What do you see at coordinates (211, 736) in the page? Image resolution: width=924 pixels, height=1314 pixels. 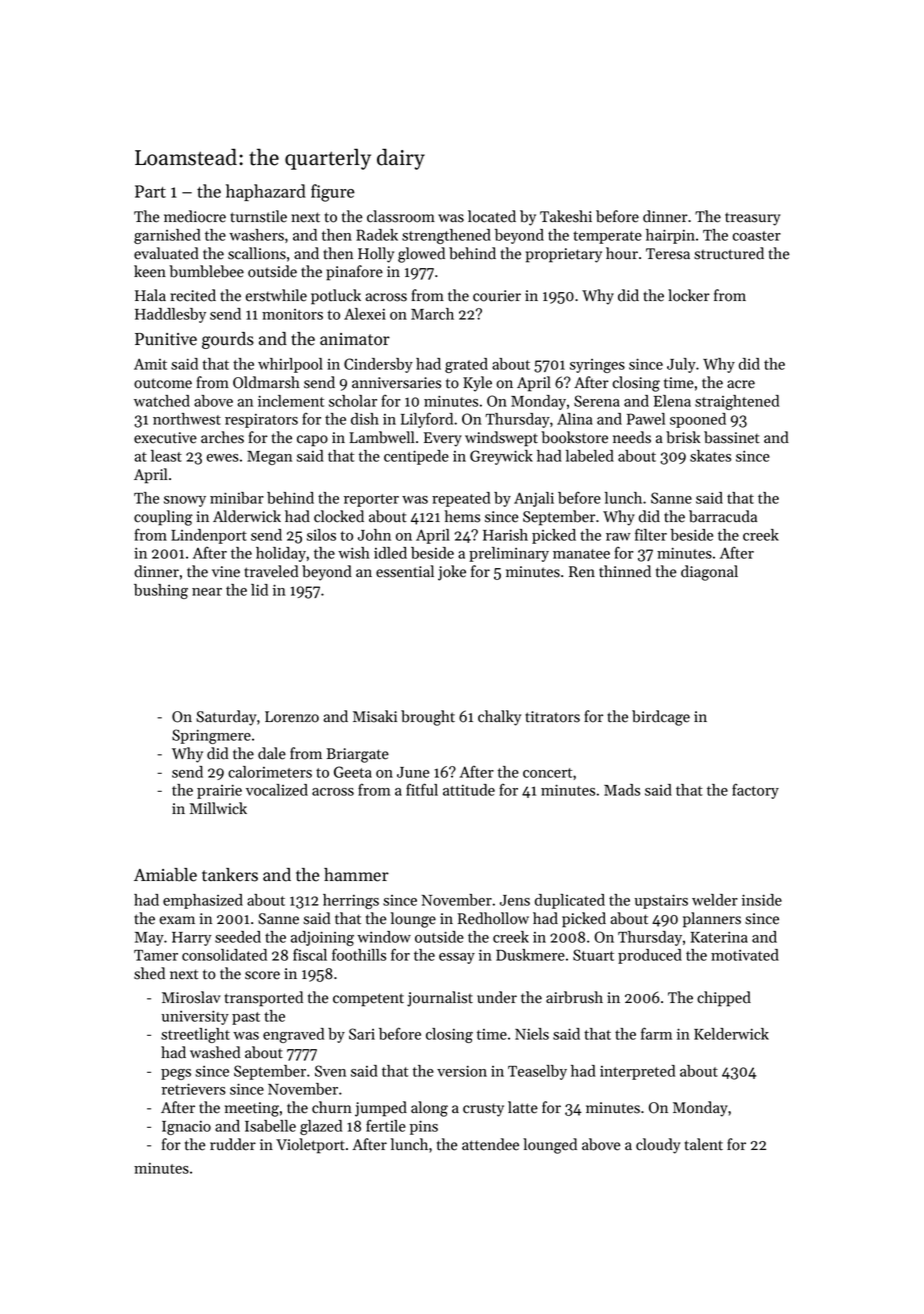 I see `Springmere` at bounding box center [211, 736].
